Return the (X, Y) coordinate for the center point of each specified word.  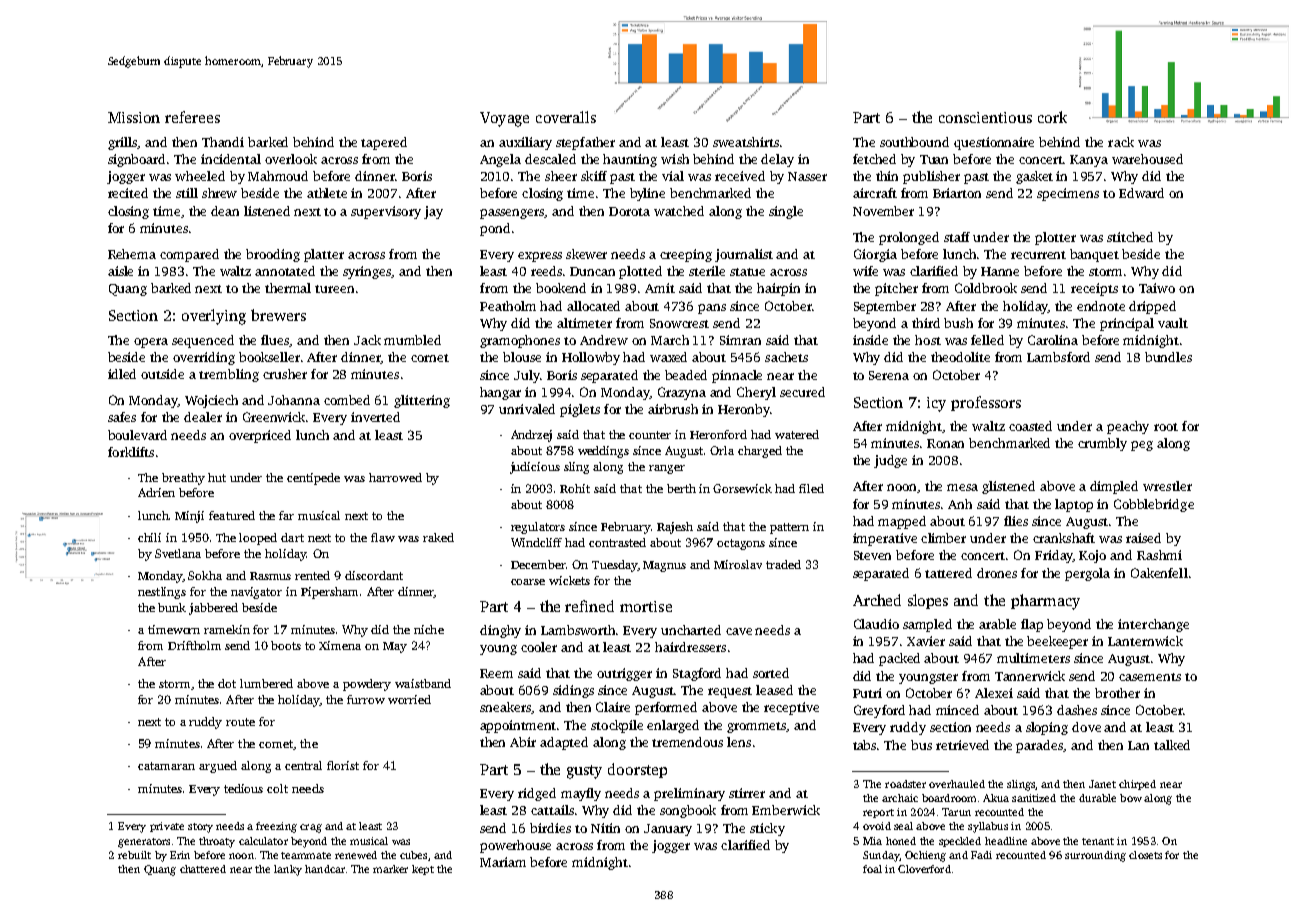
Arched (877, 600)
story (200, 828)
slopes (928, 601)
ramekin (227, 629)
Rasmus (270, 576)
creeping (686, 255)
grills (123, 143)
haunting (630, 160)
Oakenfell (1159, 573)
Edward (1141, 193)
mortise (646, 606)
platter (324, 255)
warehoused (1147, 159)
